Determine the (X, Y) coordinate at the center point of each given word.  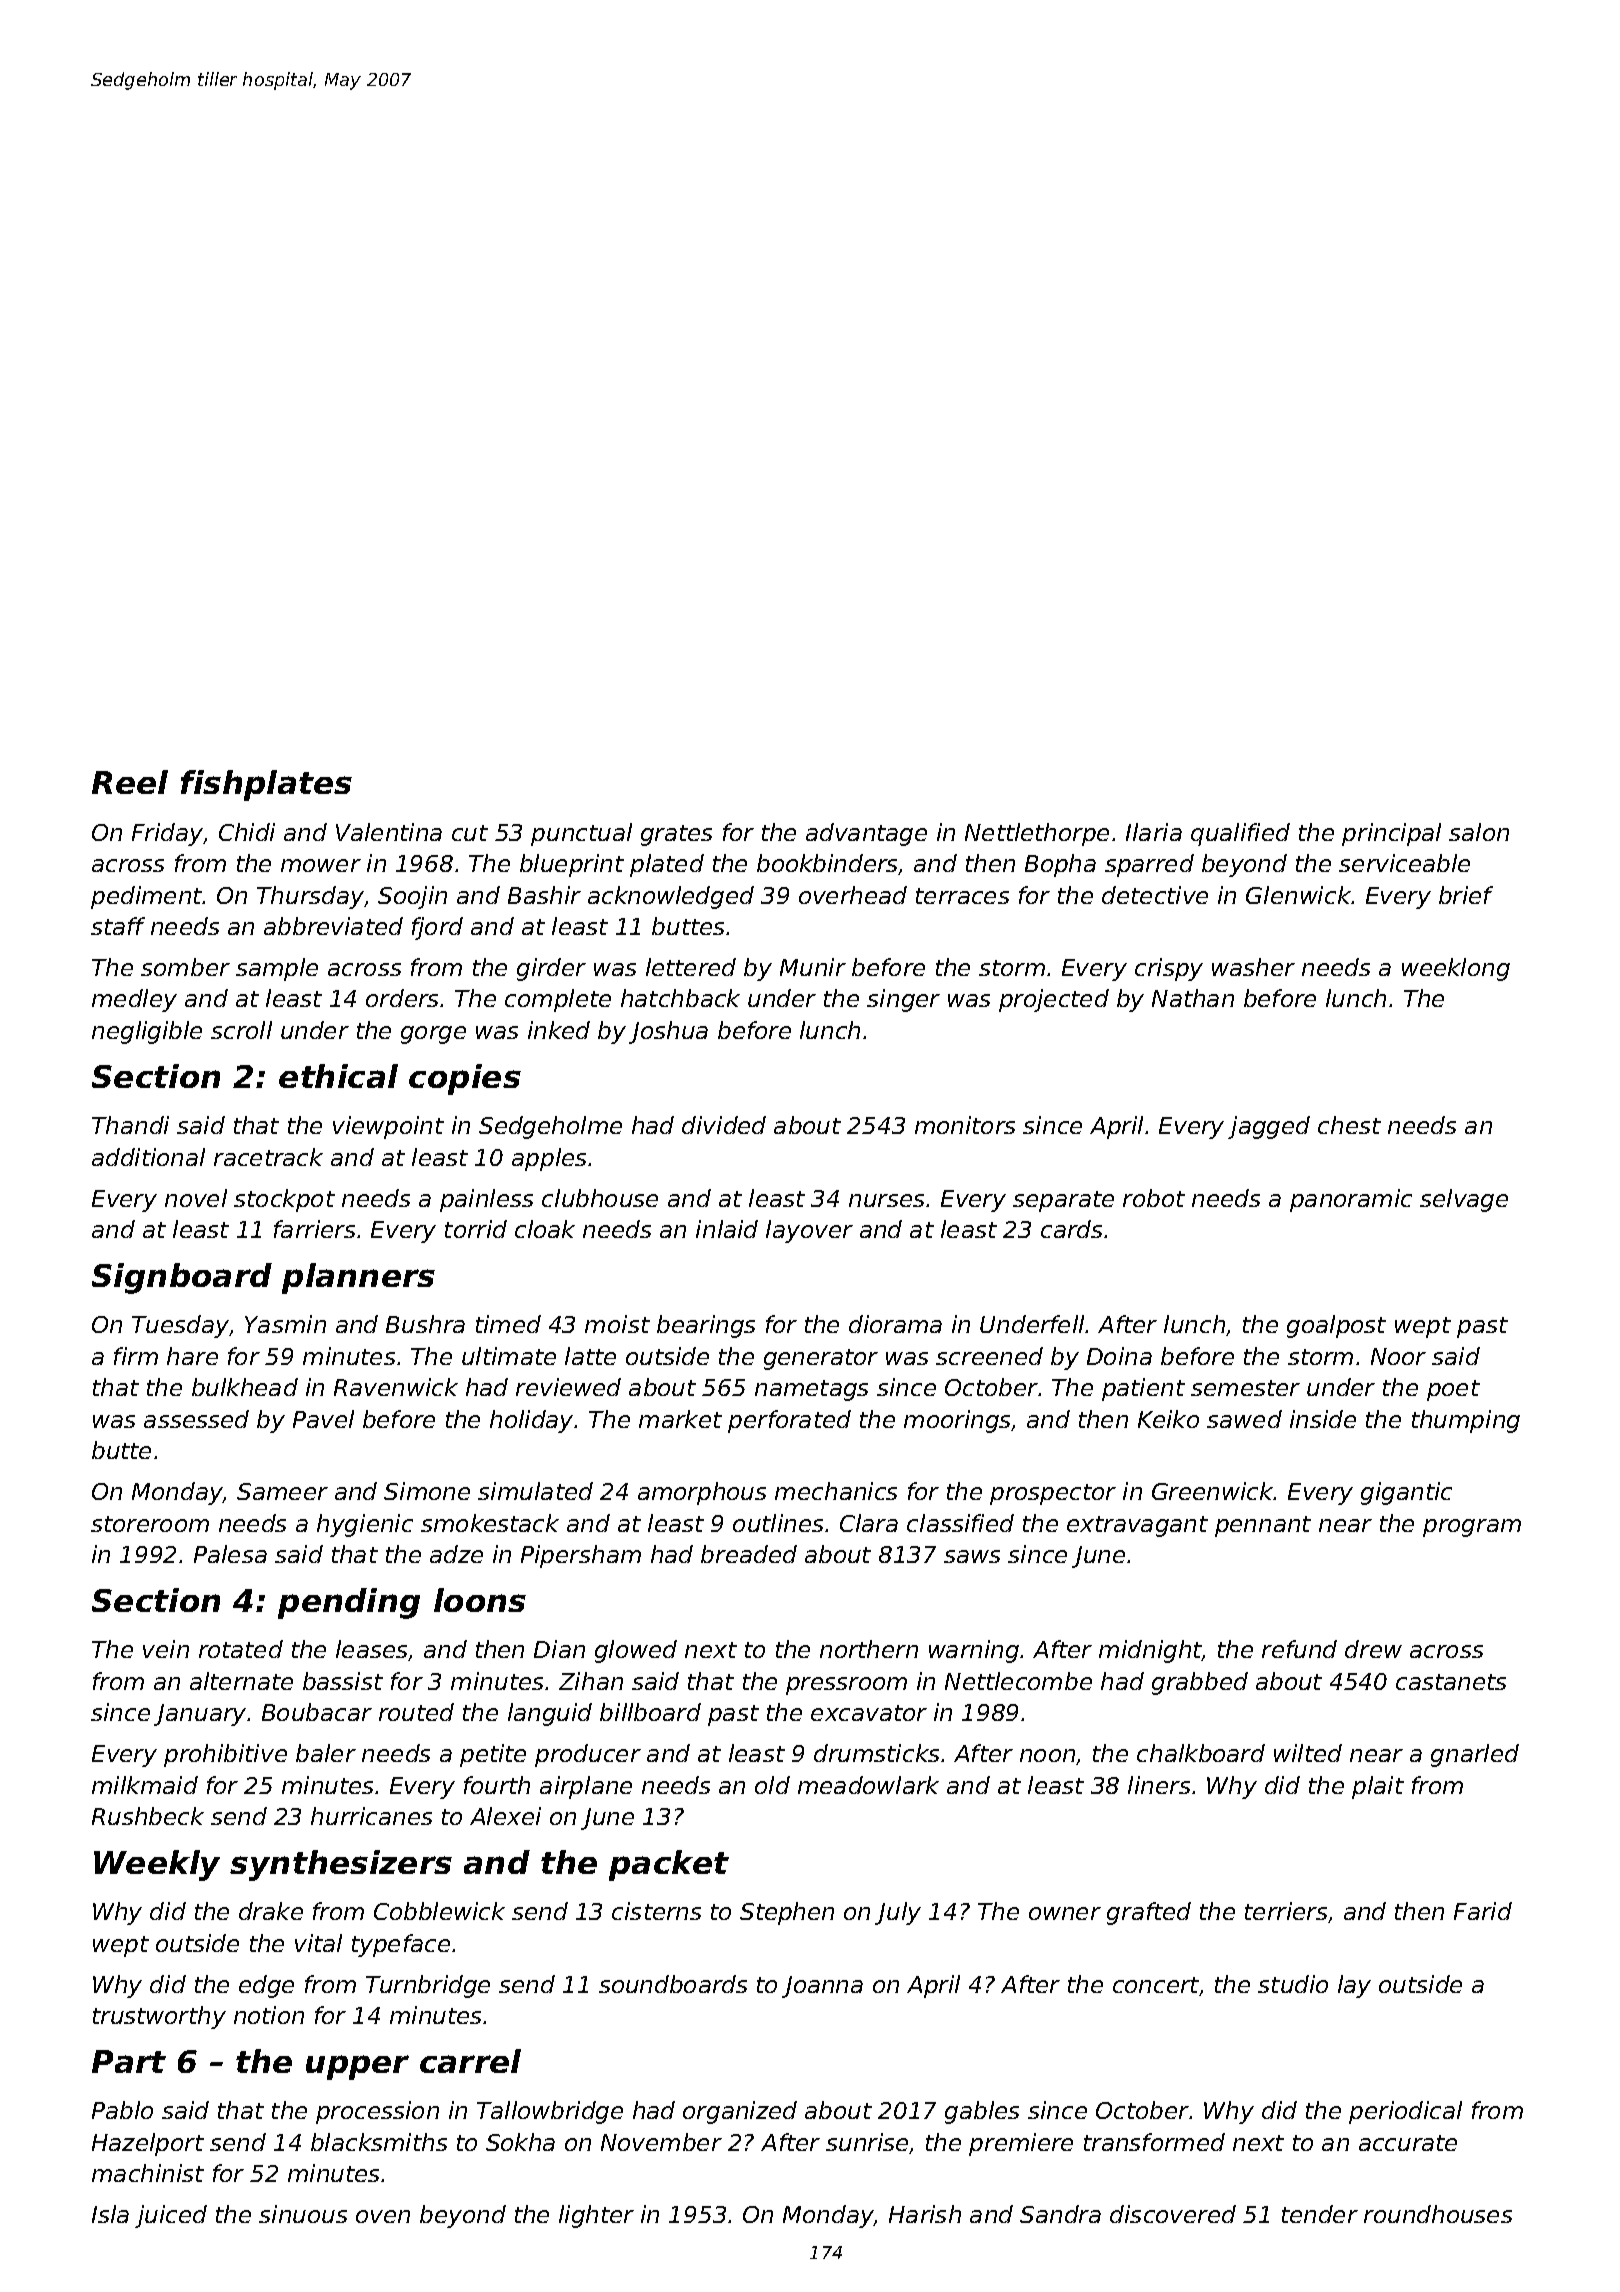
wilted (1308, 1753)
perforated (789, 1421)
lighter (596, 2216)
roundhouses (1438, 2214)
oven (383, 2216)
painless (486, 1200)
